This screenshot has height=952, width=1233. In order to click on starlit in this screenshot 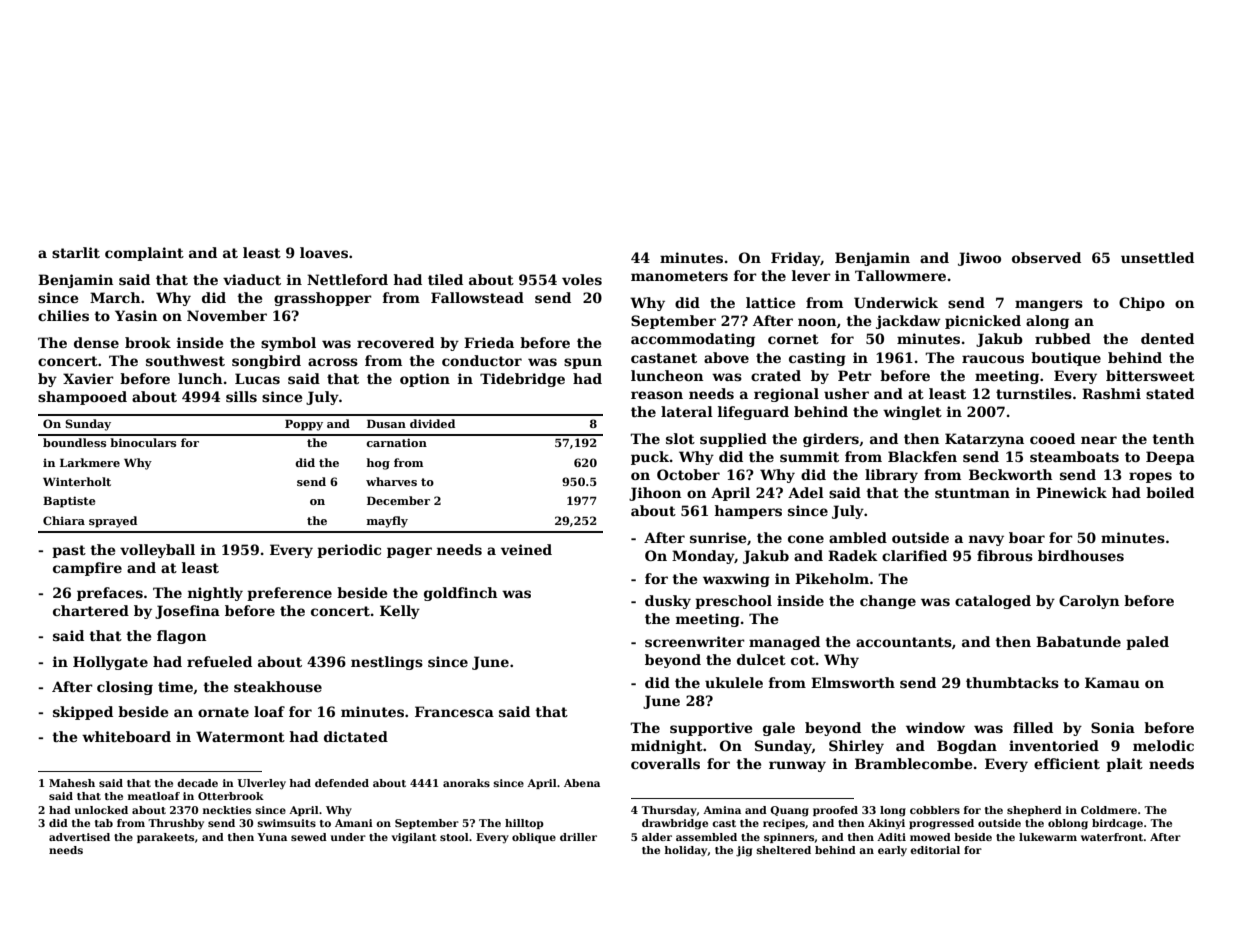, I will do `click(76, 252)`.
